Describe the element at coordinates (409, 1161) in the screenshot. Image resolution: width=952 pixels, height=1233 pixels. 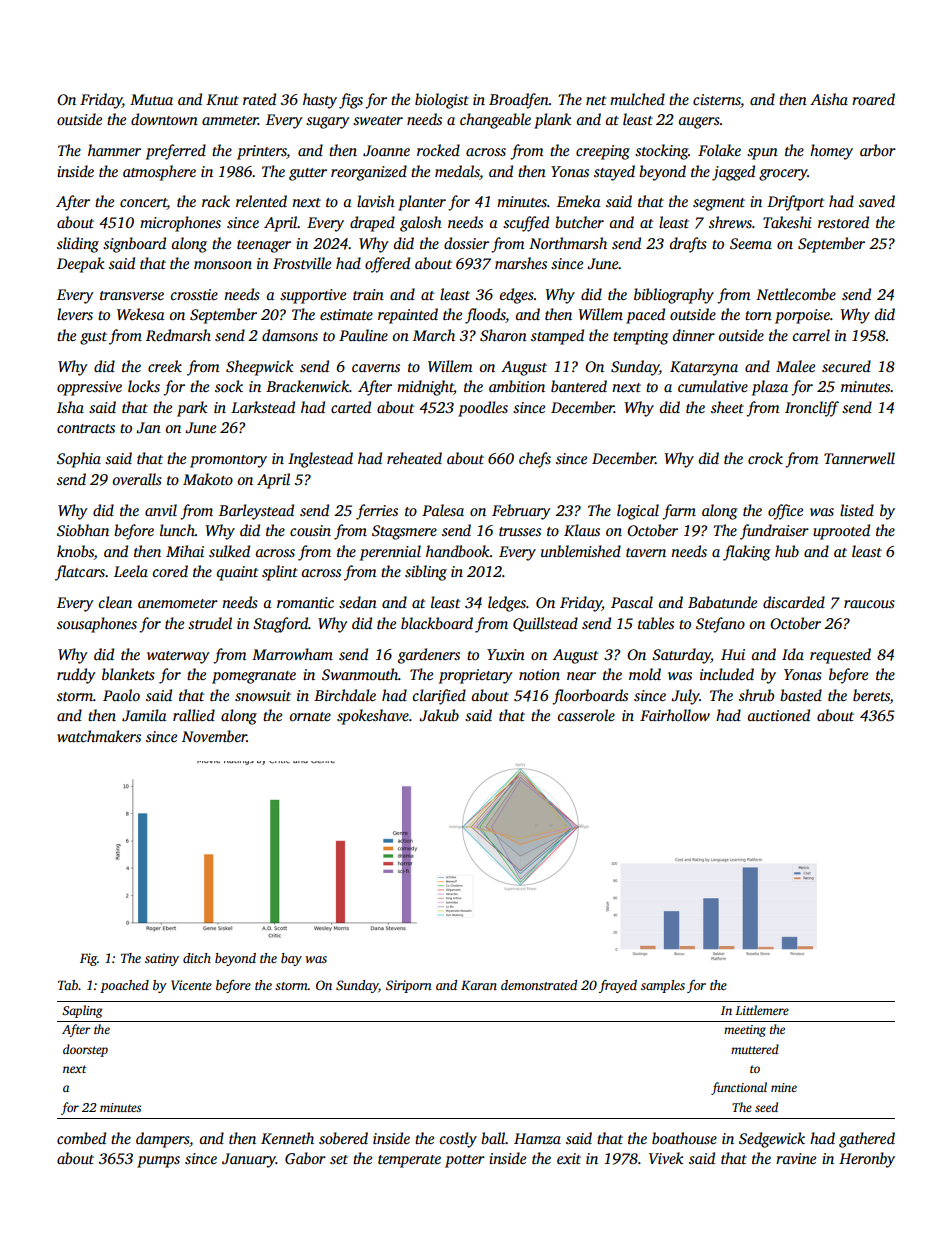
I see `temperate` at that location.
